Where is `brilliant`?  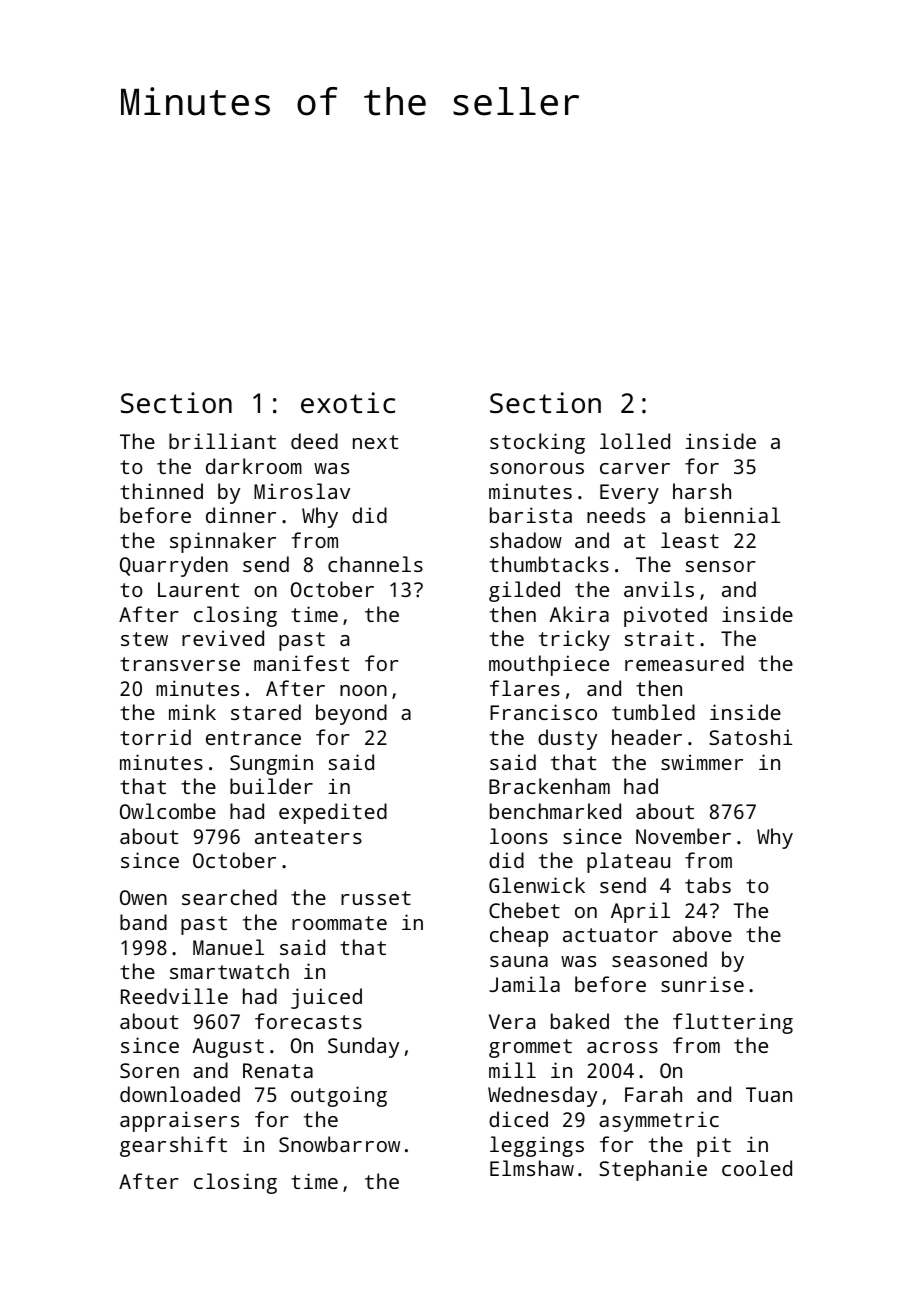
brilliant is located at coordinates (222, 441).
